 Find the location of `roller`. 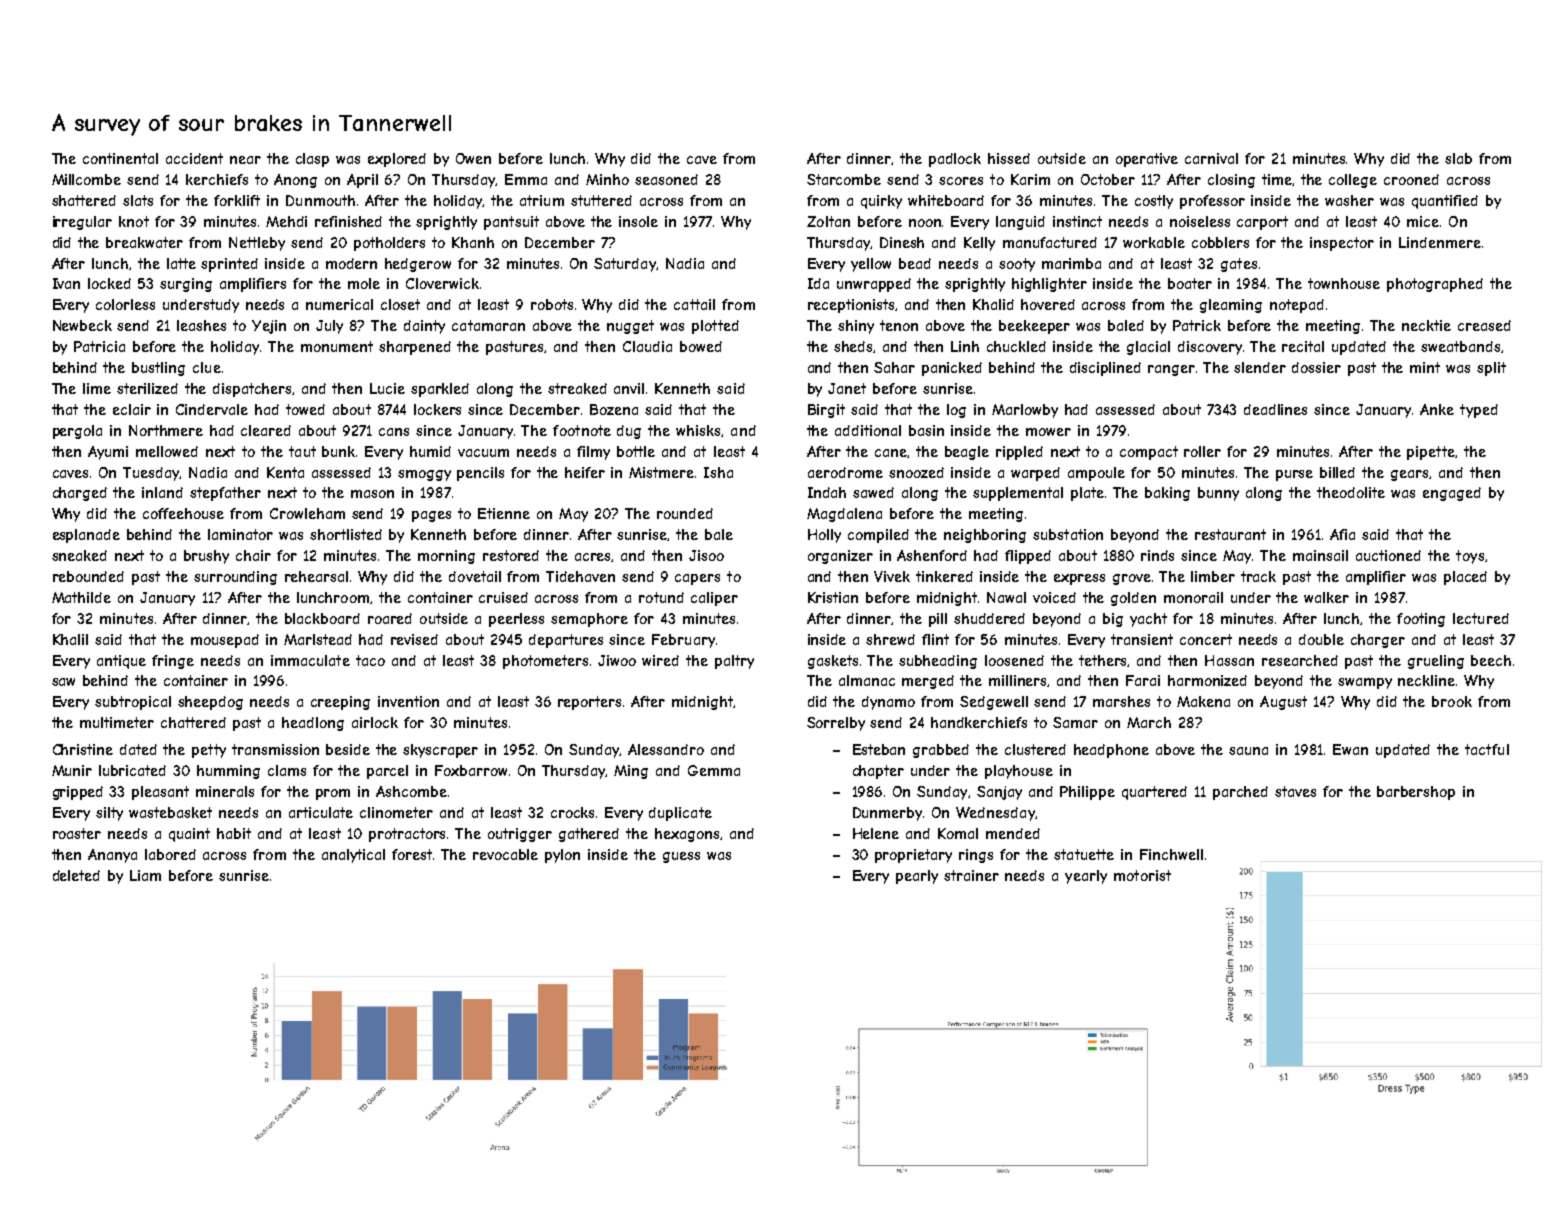

roller is located at coordinates (1202, 451).
